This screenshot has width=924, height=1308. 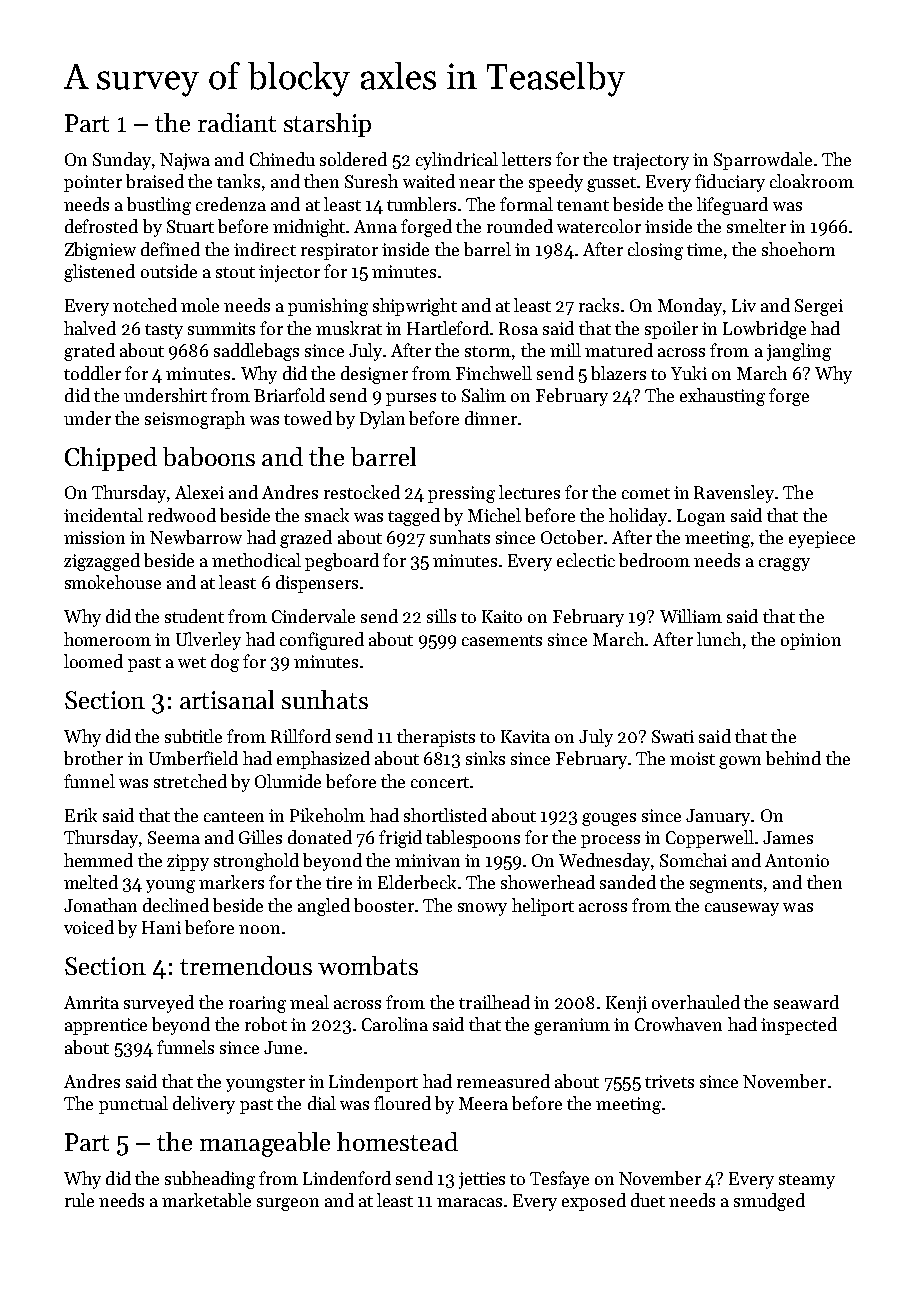 I want to click on roaring, so click(x=257, y=1004).
